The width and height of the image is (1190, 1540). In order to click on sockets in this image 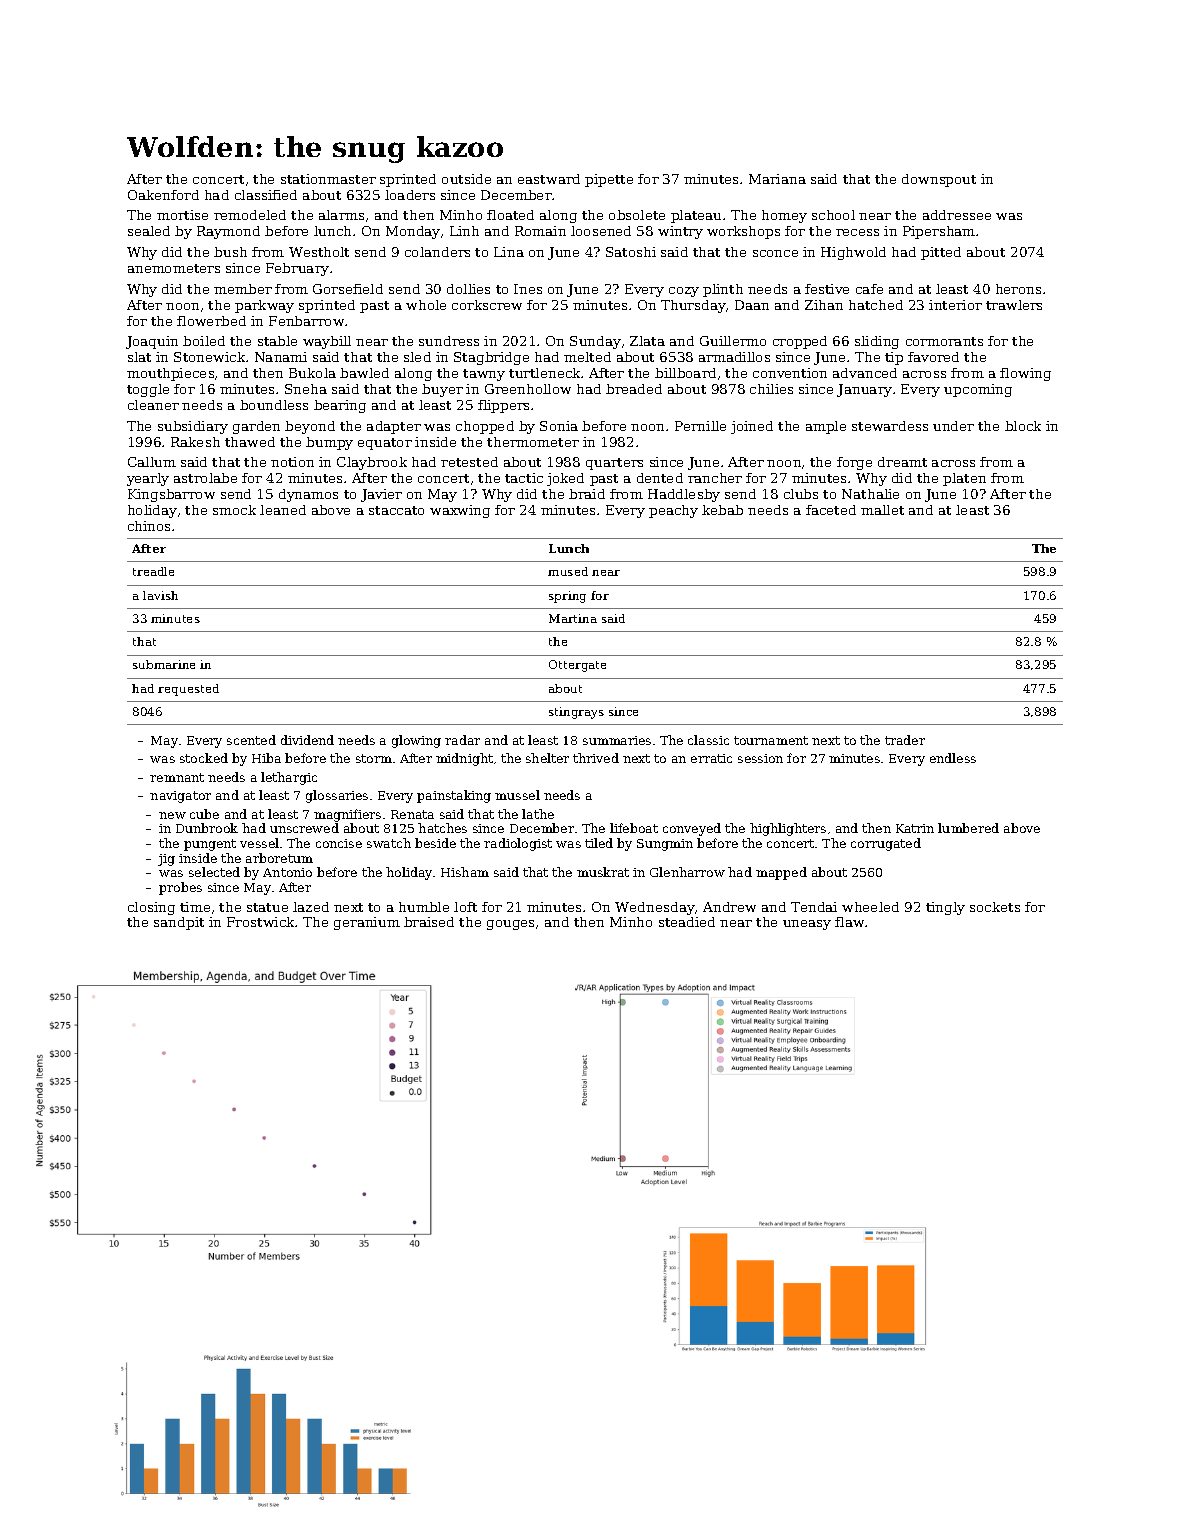, I will do `click(995, 907)`.
